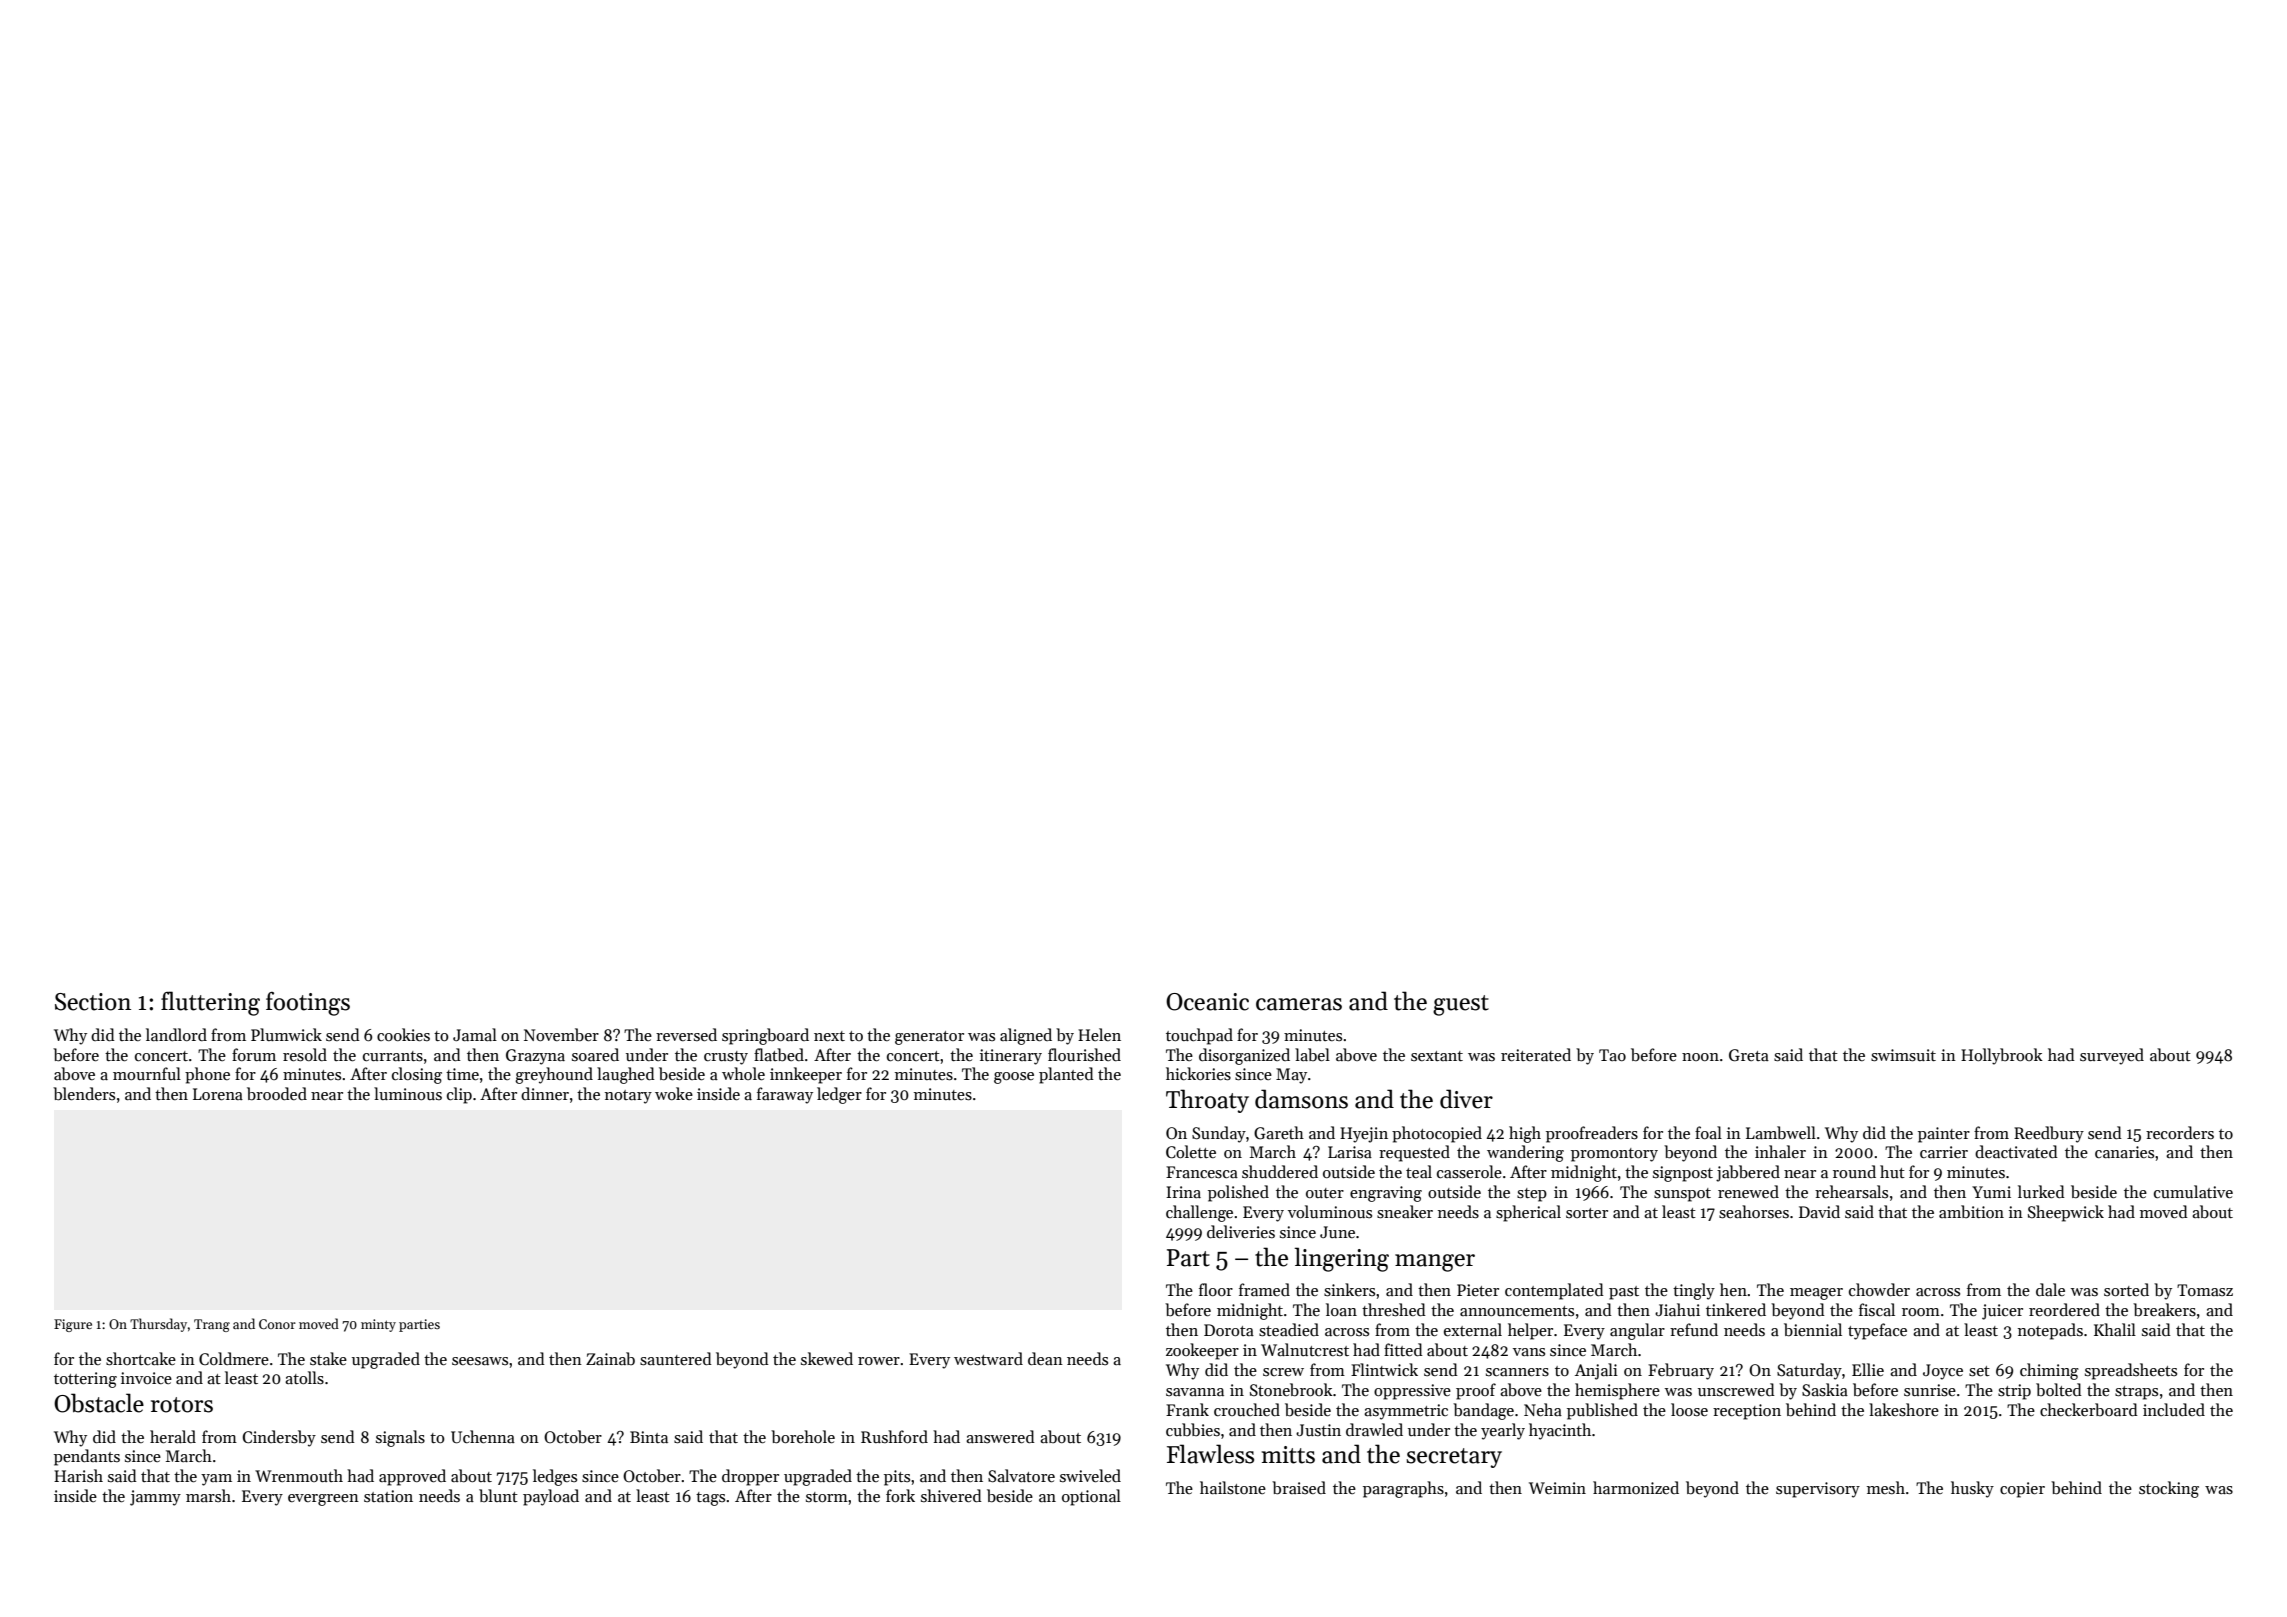 This screenshot has height=1617, width=2287. I want to click on Oceanic, so click(1207, 1002).
